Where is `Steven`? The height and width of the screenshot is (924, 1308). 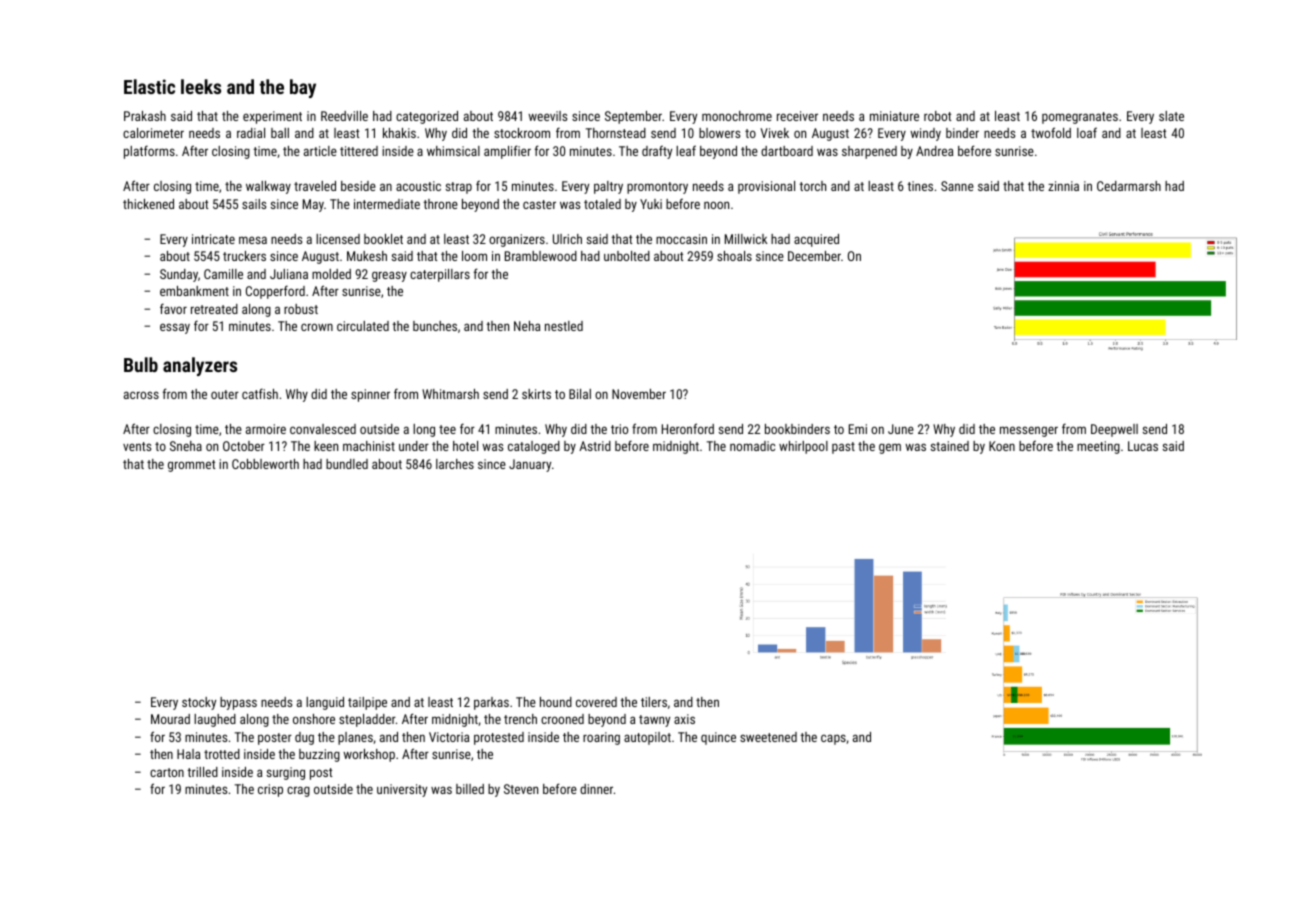
Steven is located at coordinates (521, 789).
